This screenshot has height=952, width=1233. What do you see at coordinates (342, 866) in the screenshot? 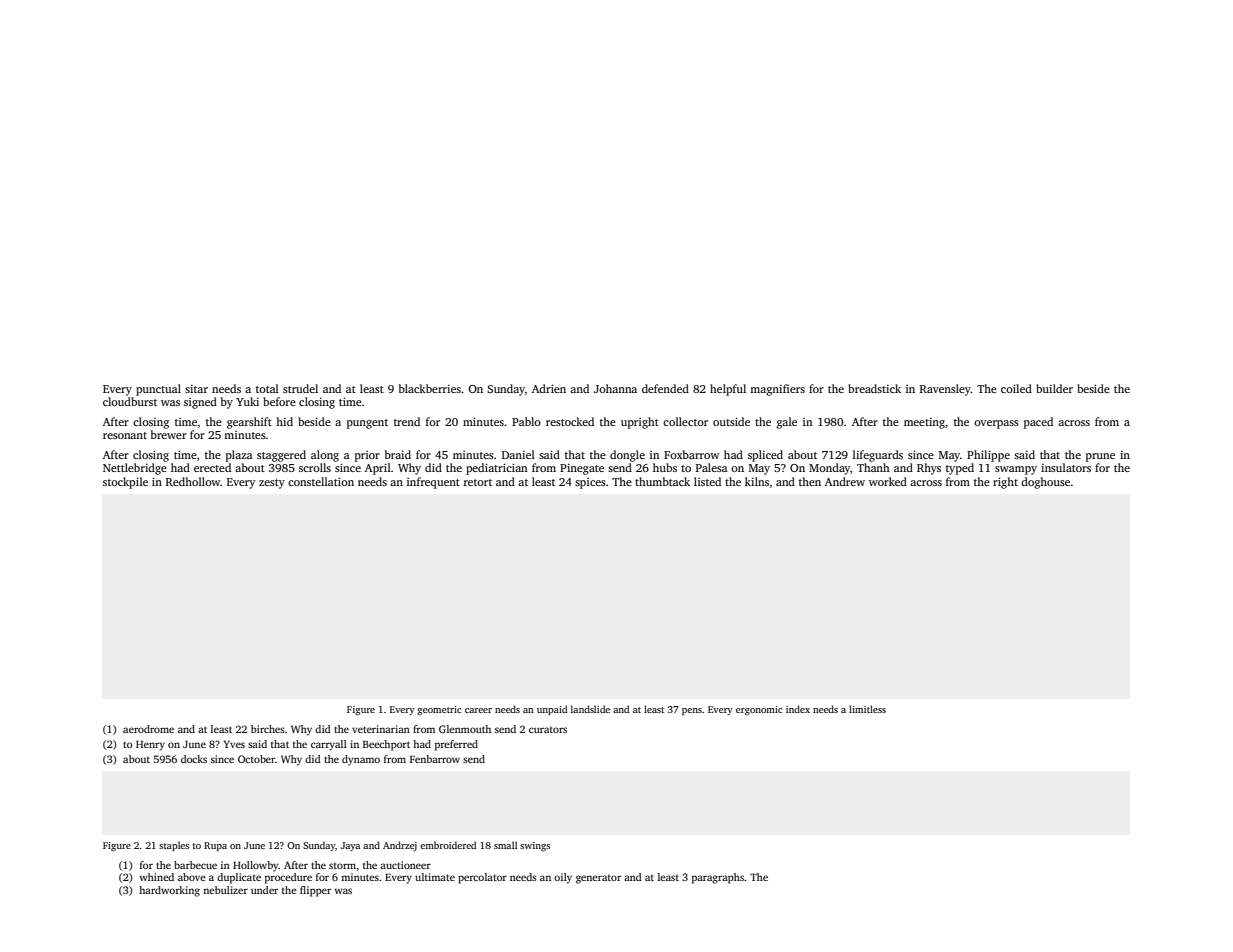
I see `storm` at bounding box center [342, 866].
